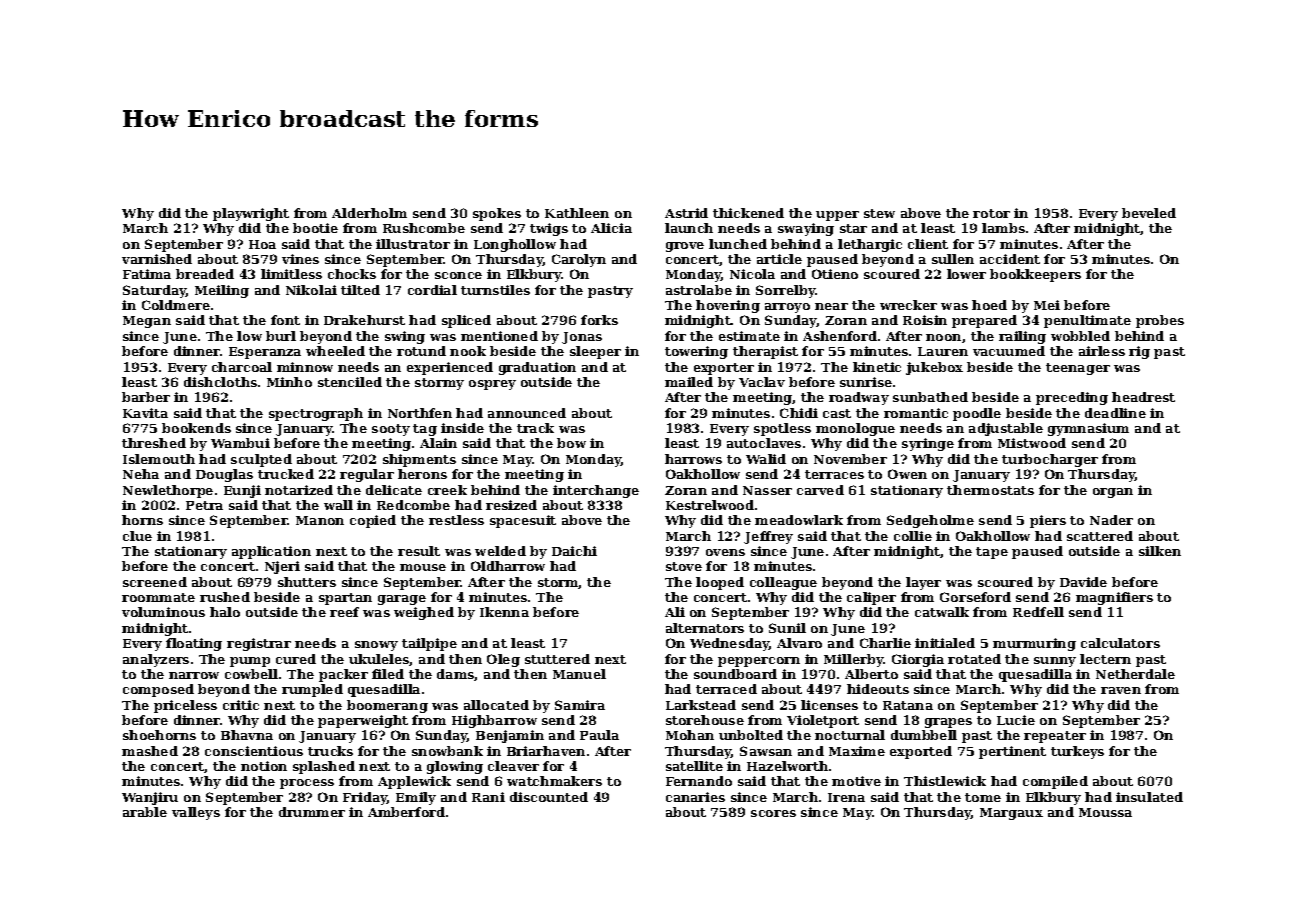 The image size is (1308, 924). I want to click on Wambui, so click(240, 443).
